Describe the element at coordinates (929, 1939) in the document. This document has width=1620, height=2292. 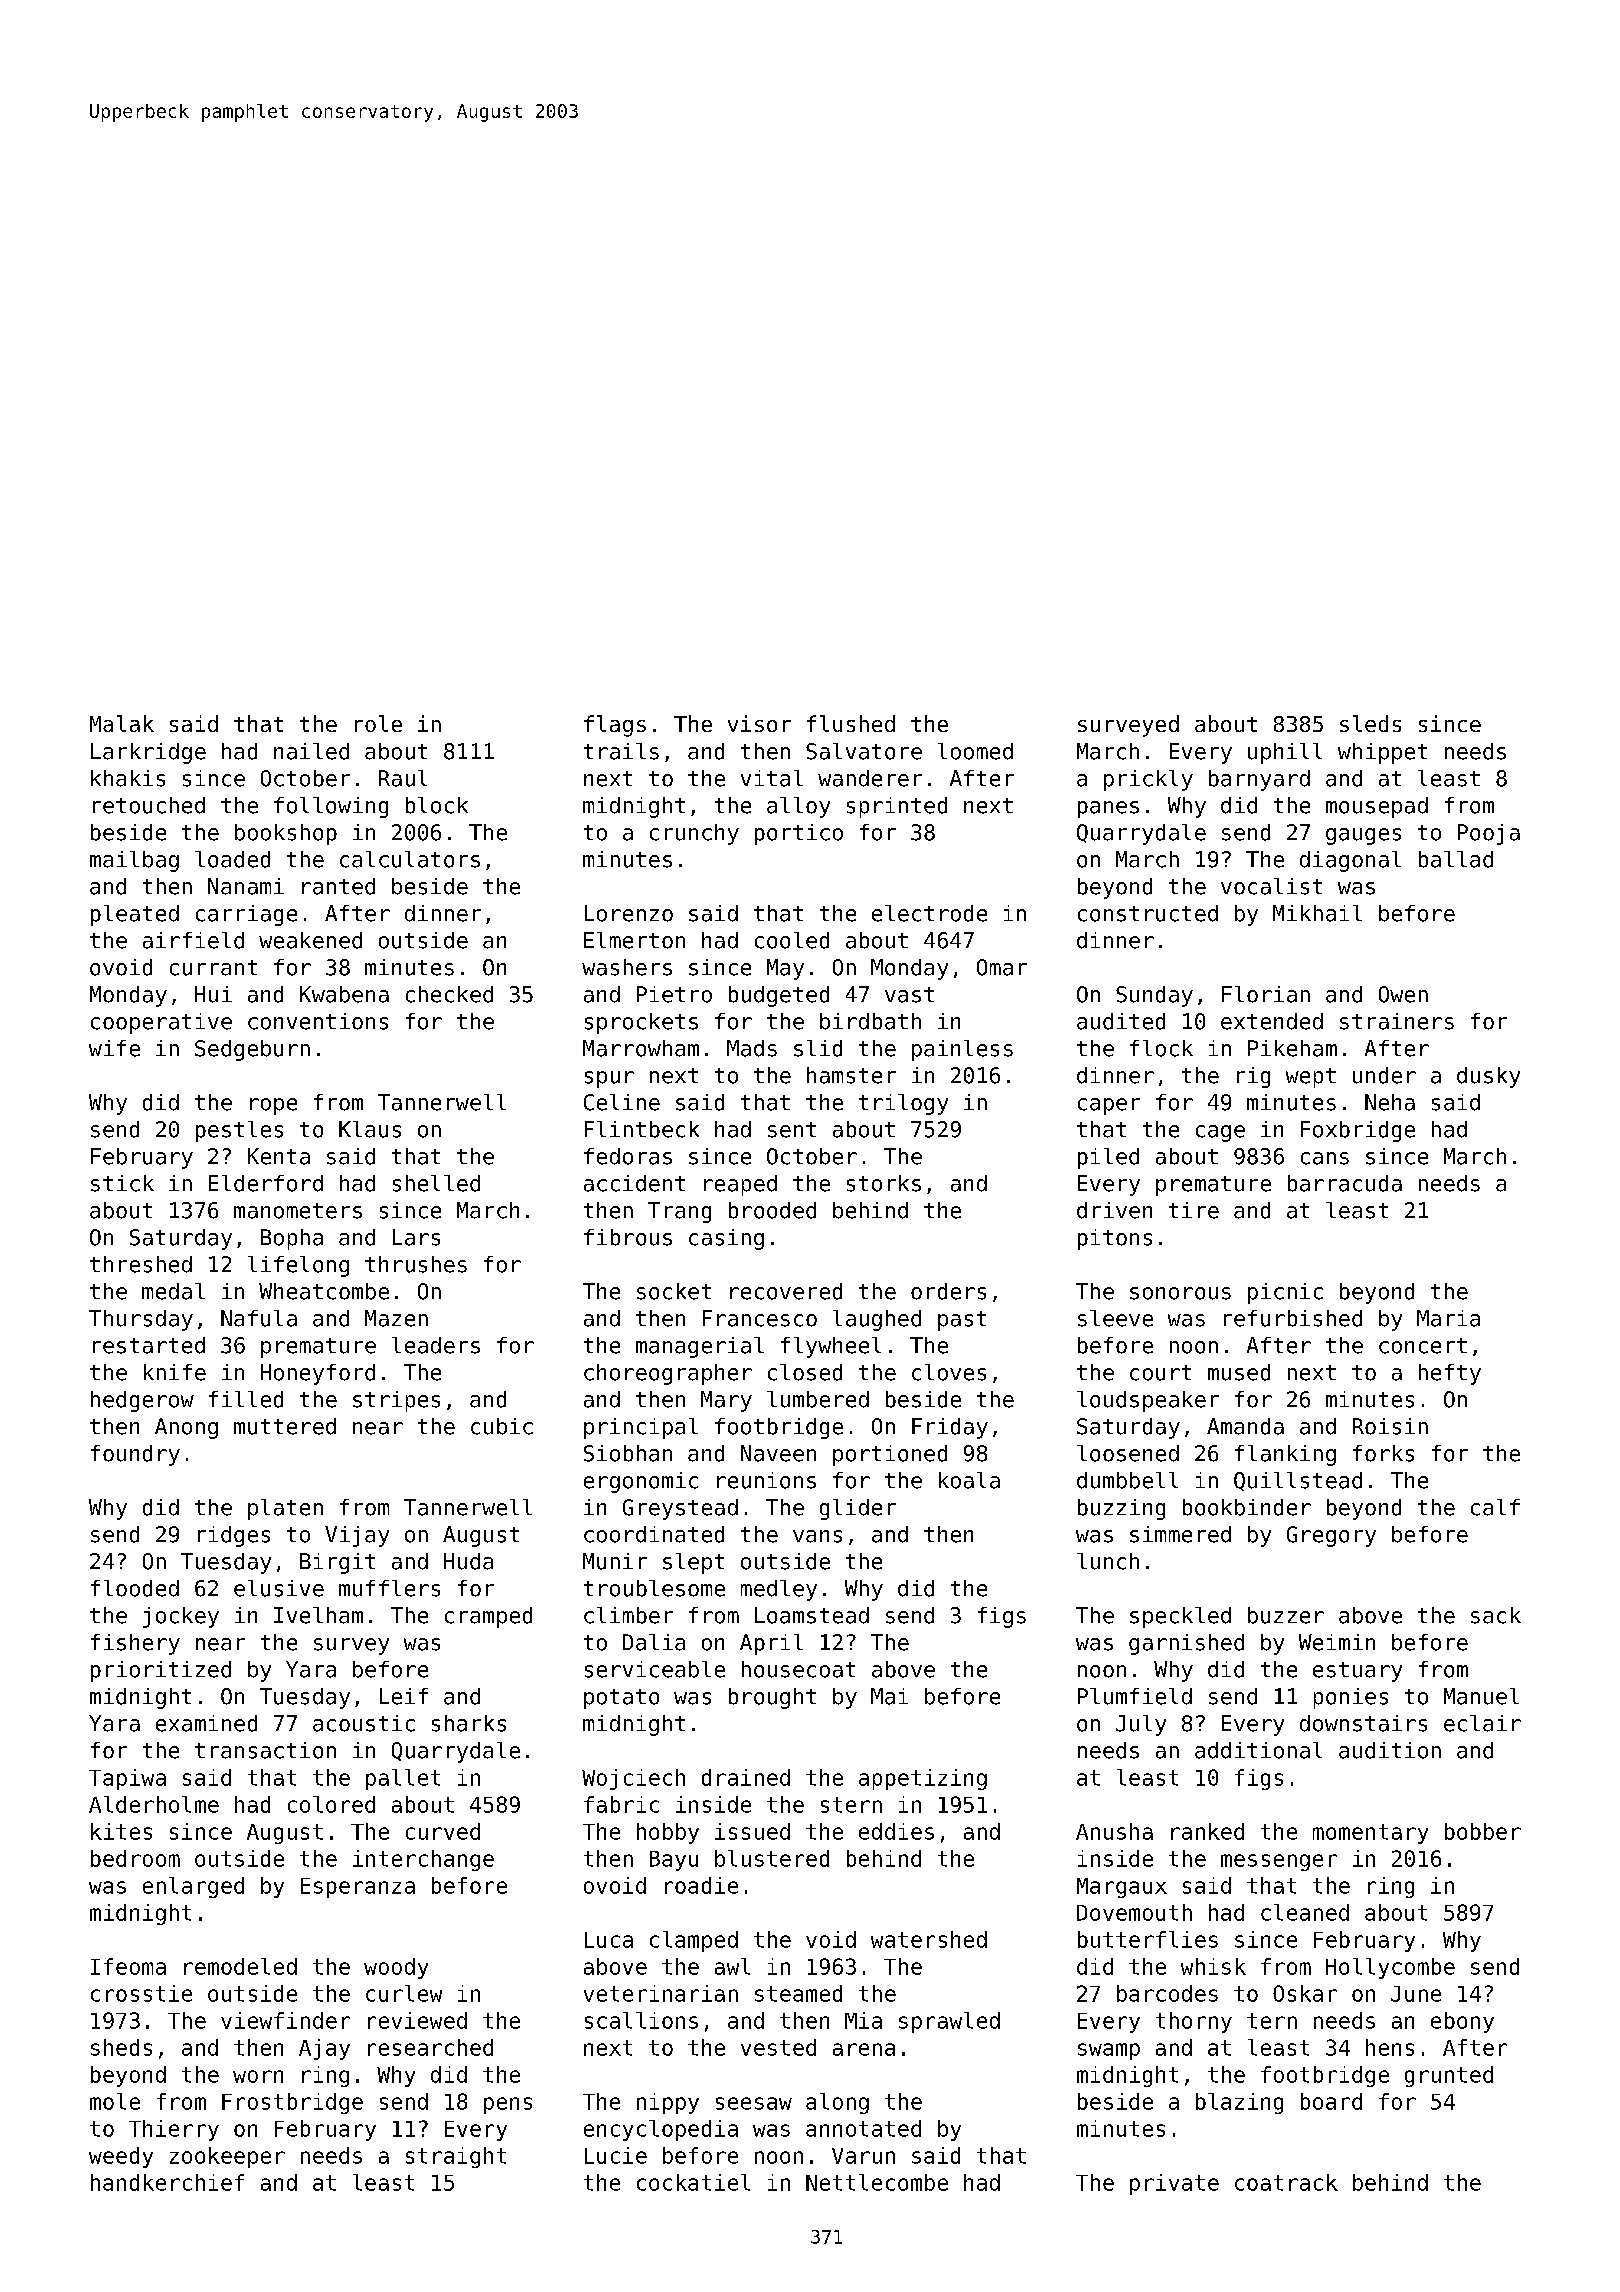
I see `watershed` at that location.
